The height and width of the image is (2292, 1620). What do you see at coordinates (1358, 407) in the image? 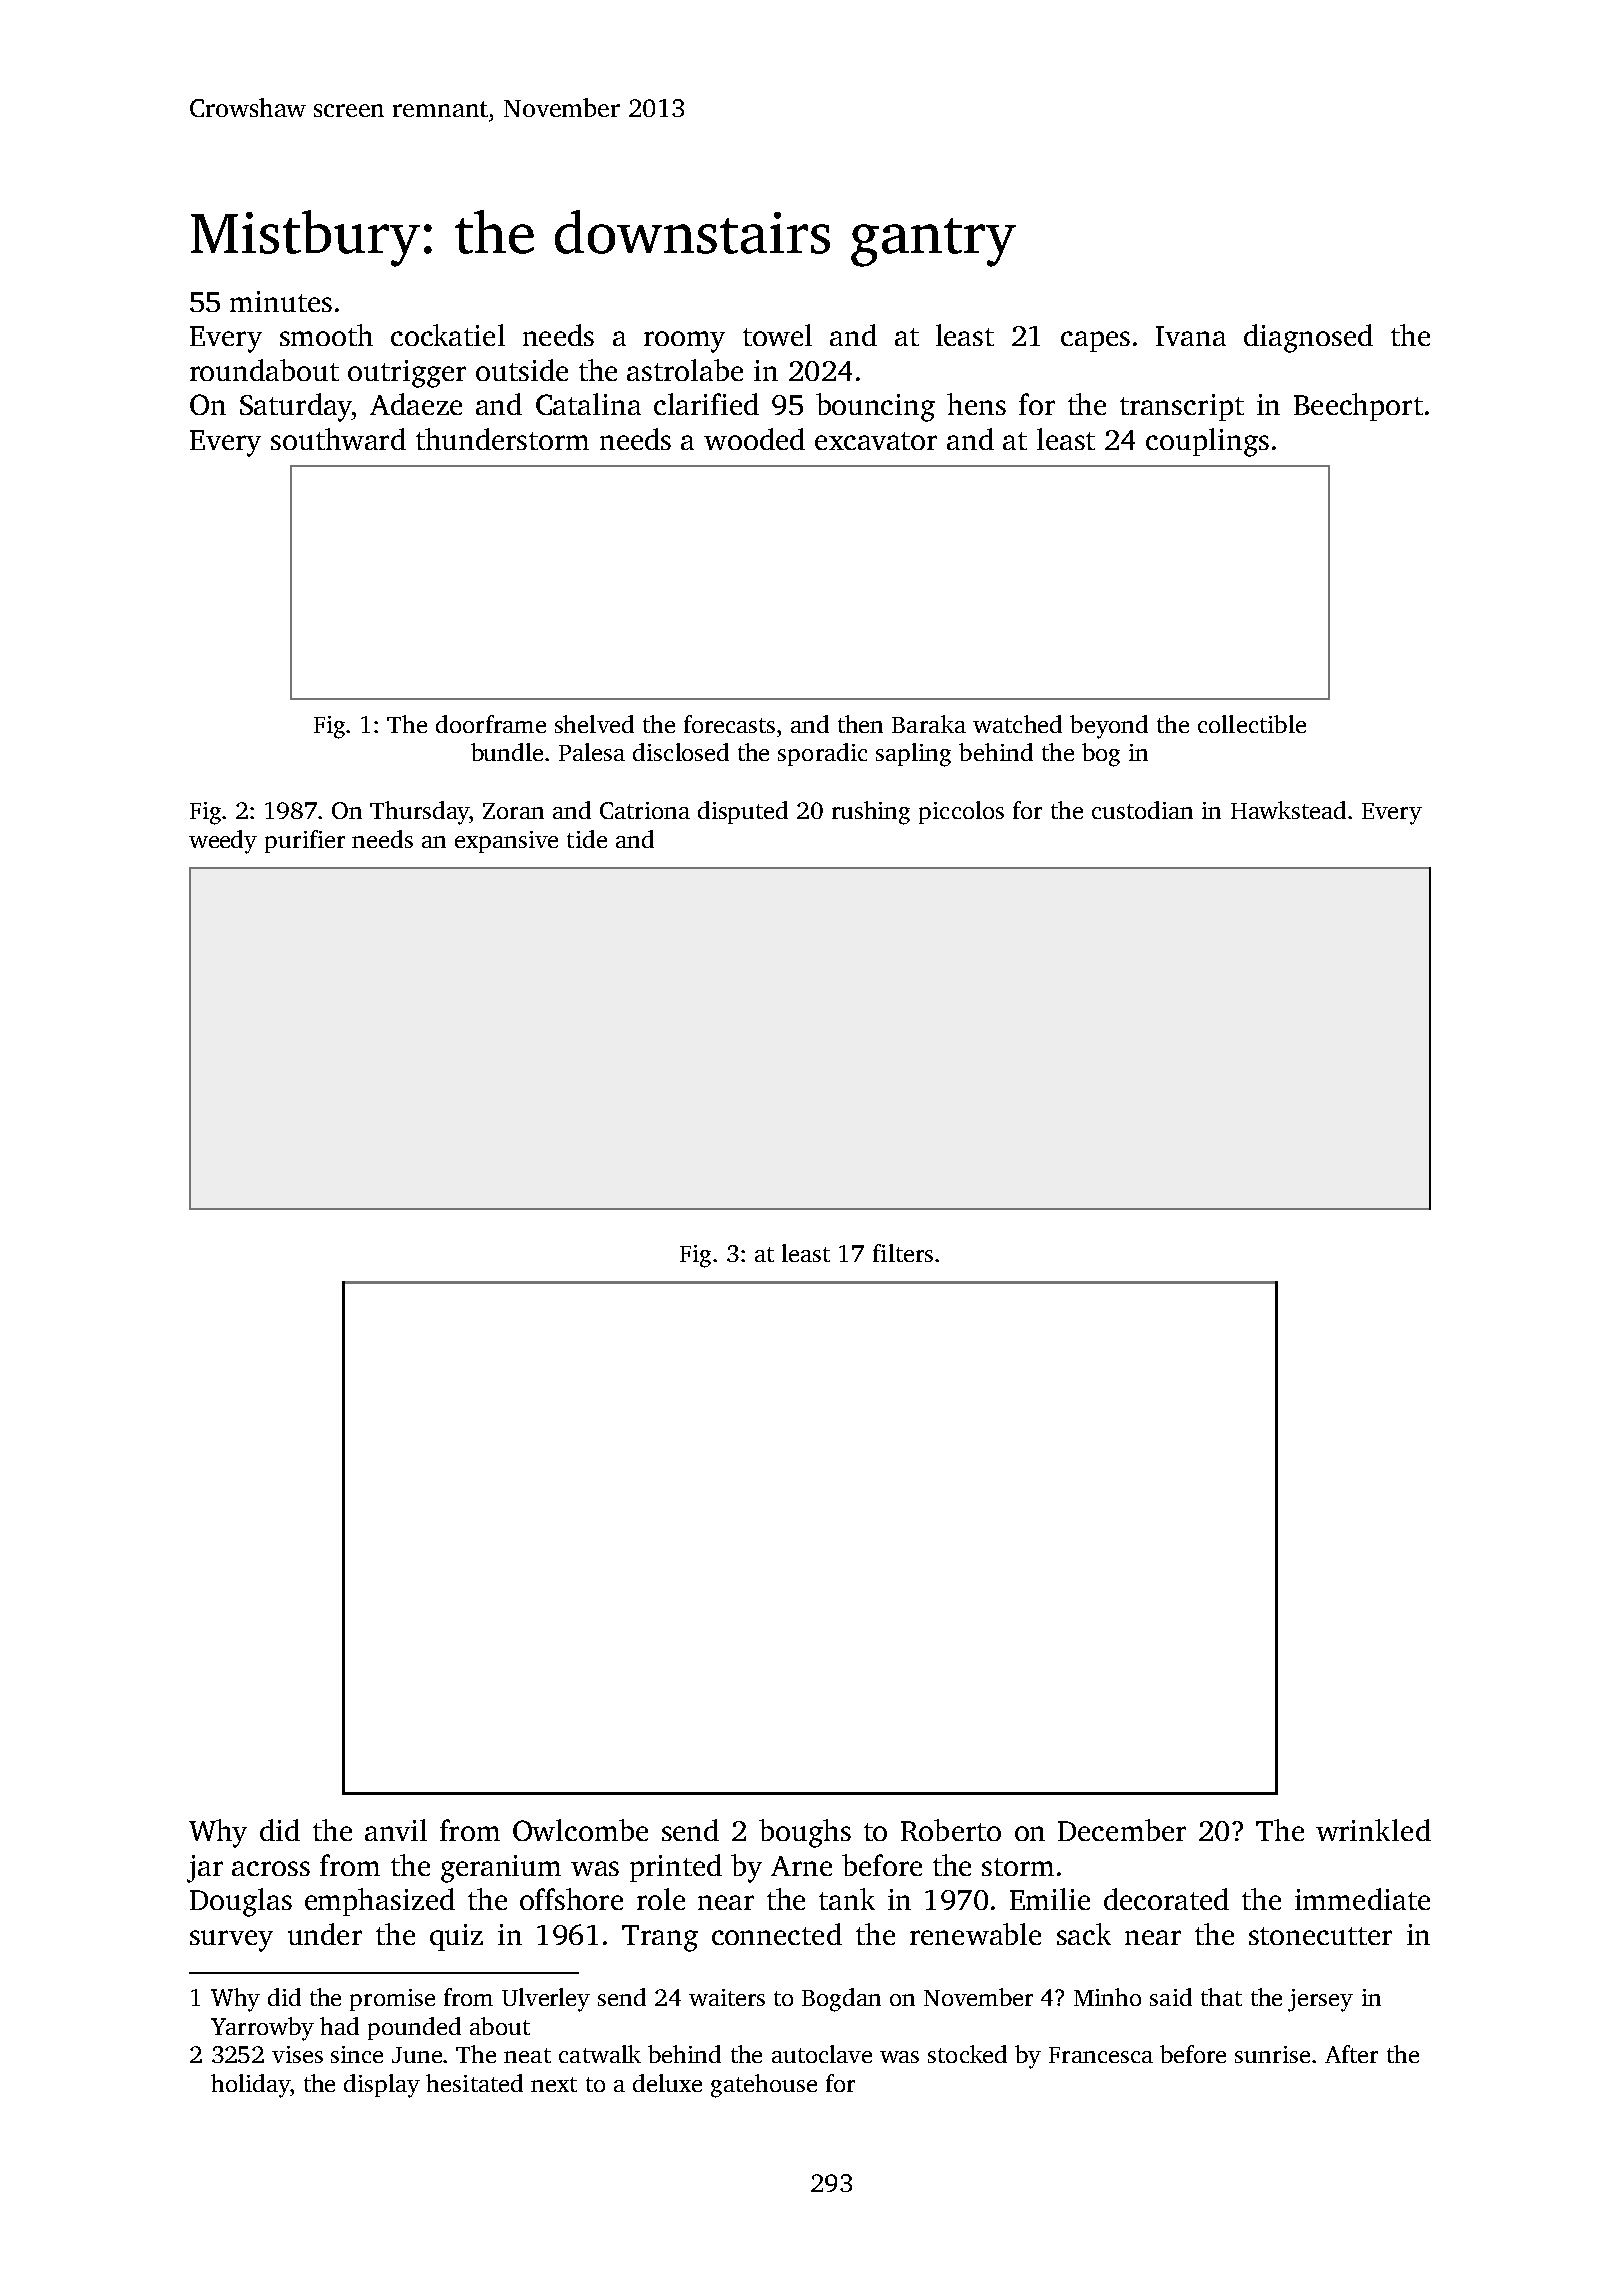
I see `Beechport` at bounding box center [1358, 407].
